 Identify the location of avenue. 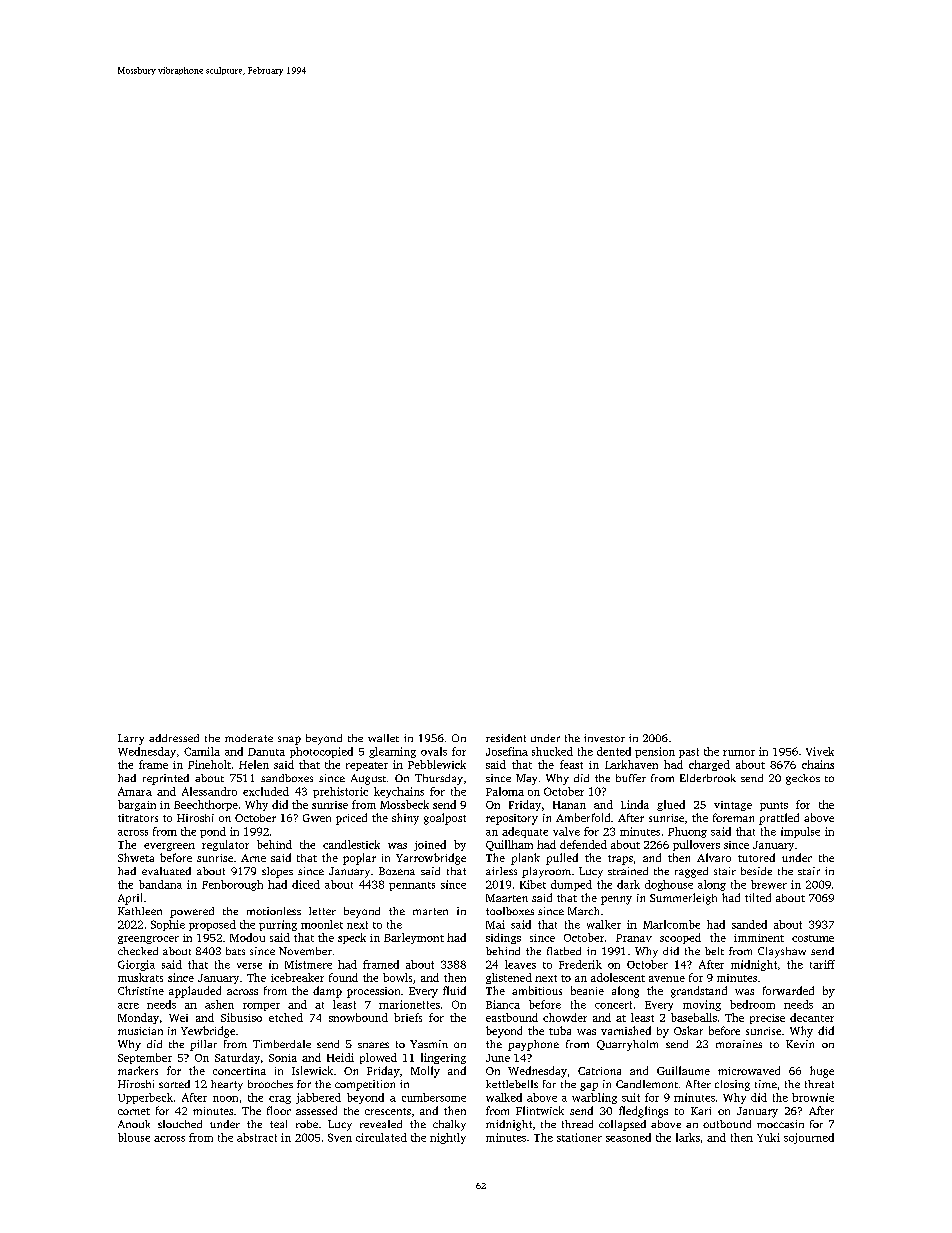
(667, 979).
